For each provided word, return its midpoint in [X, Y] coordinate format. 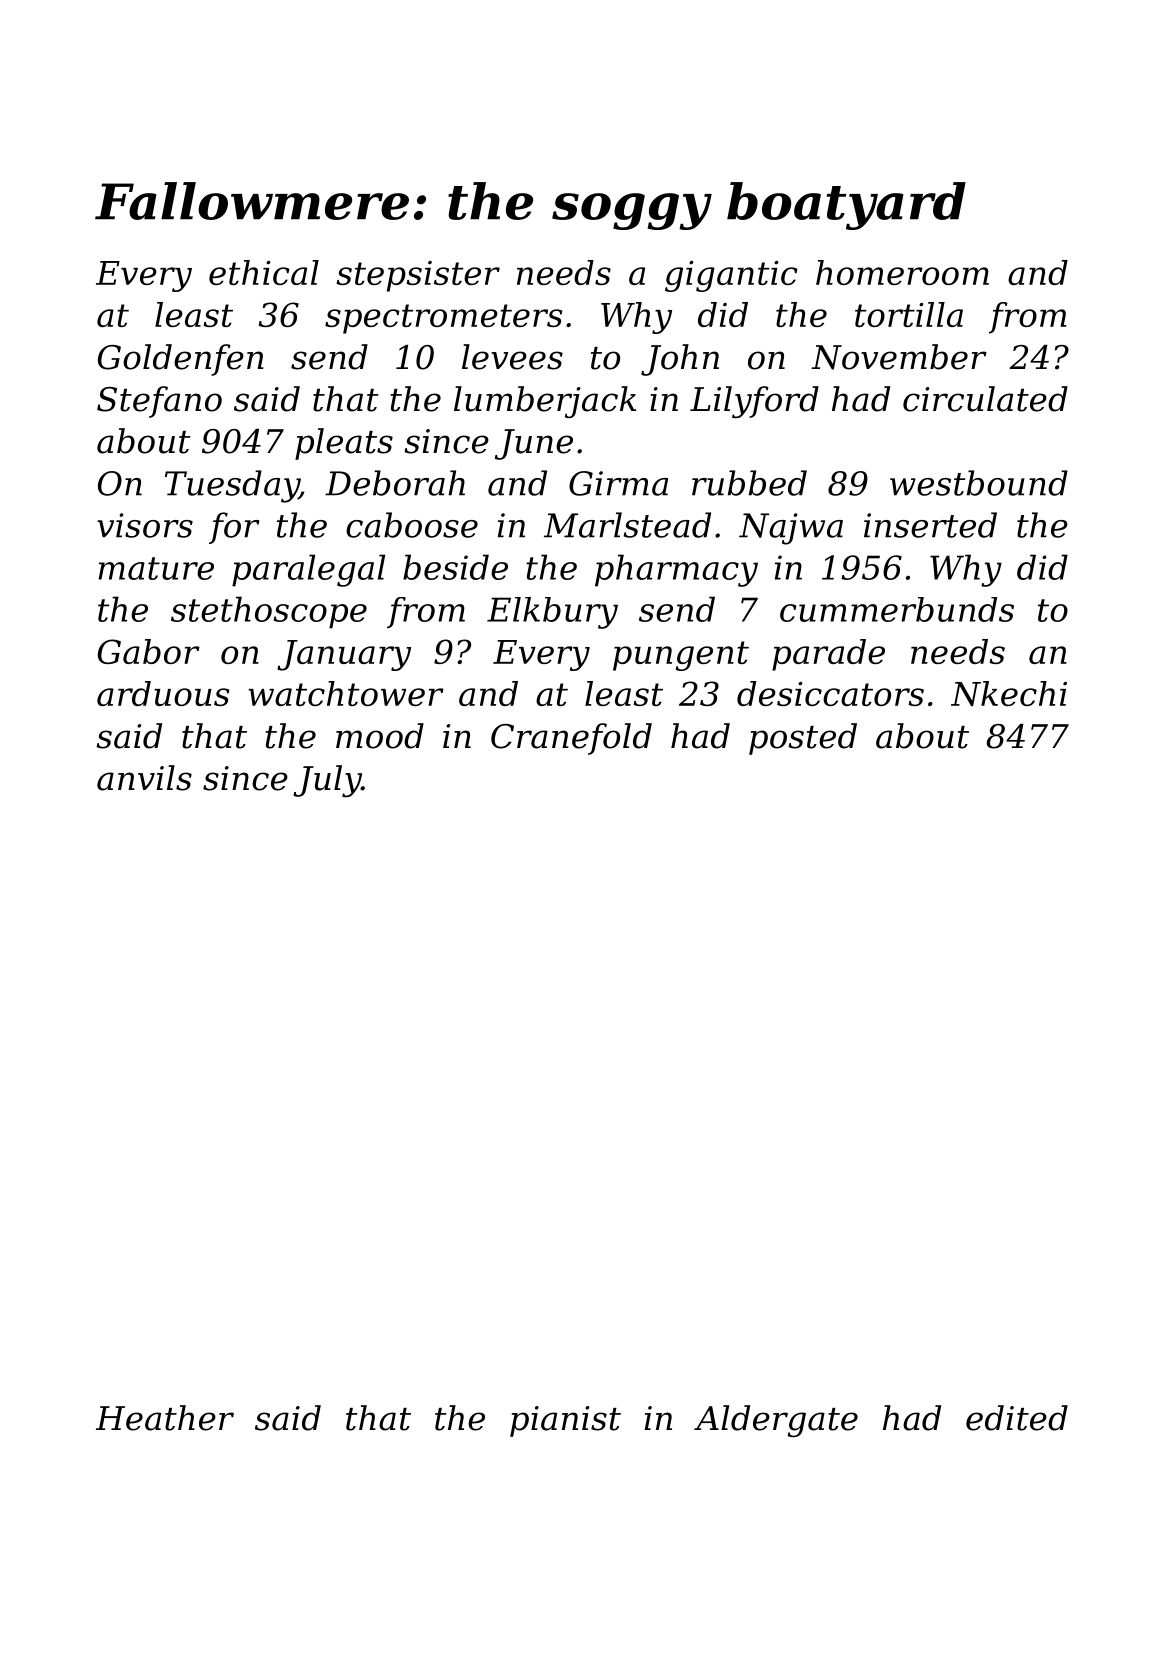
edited [1017, 1418]
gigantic [731, 276]
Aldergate [776, 1421]
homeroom [902, 272]
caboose [412, 525]
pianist [565, 1421]
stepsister [418, 276]
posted [803, 739]
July [327, 781]
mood [380, 736]
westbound [979, 483]
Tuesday [232, 486]
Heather [165, 1418]
